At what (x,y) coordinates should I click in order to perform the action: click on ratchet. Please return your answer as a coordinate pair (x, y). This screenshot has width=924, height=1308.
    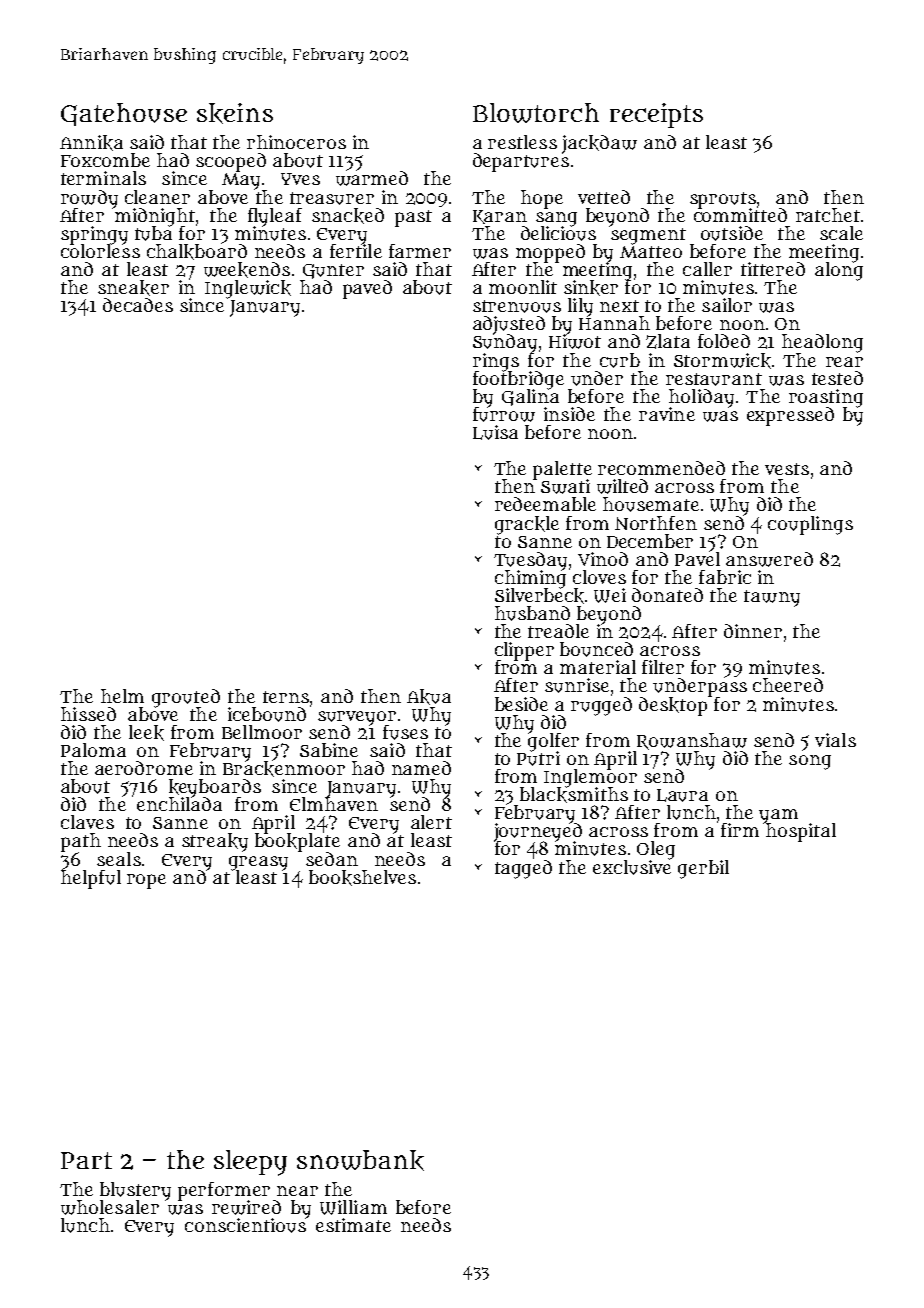
    Looking at the image, I should click on (828, 215).
